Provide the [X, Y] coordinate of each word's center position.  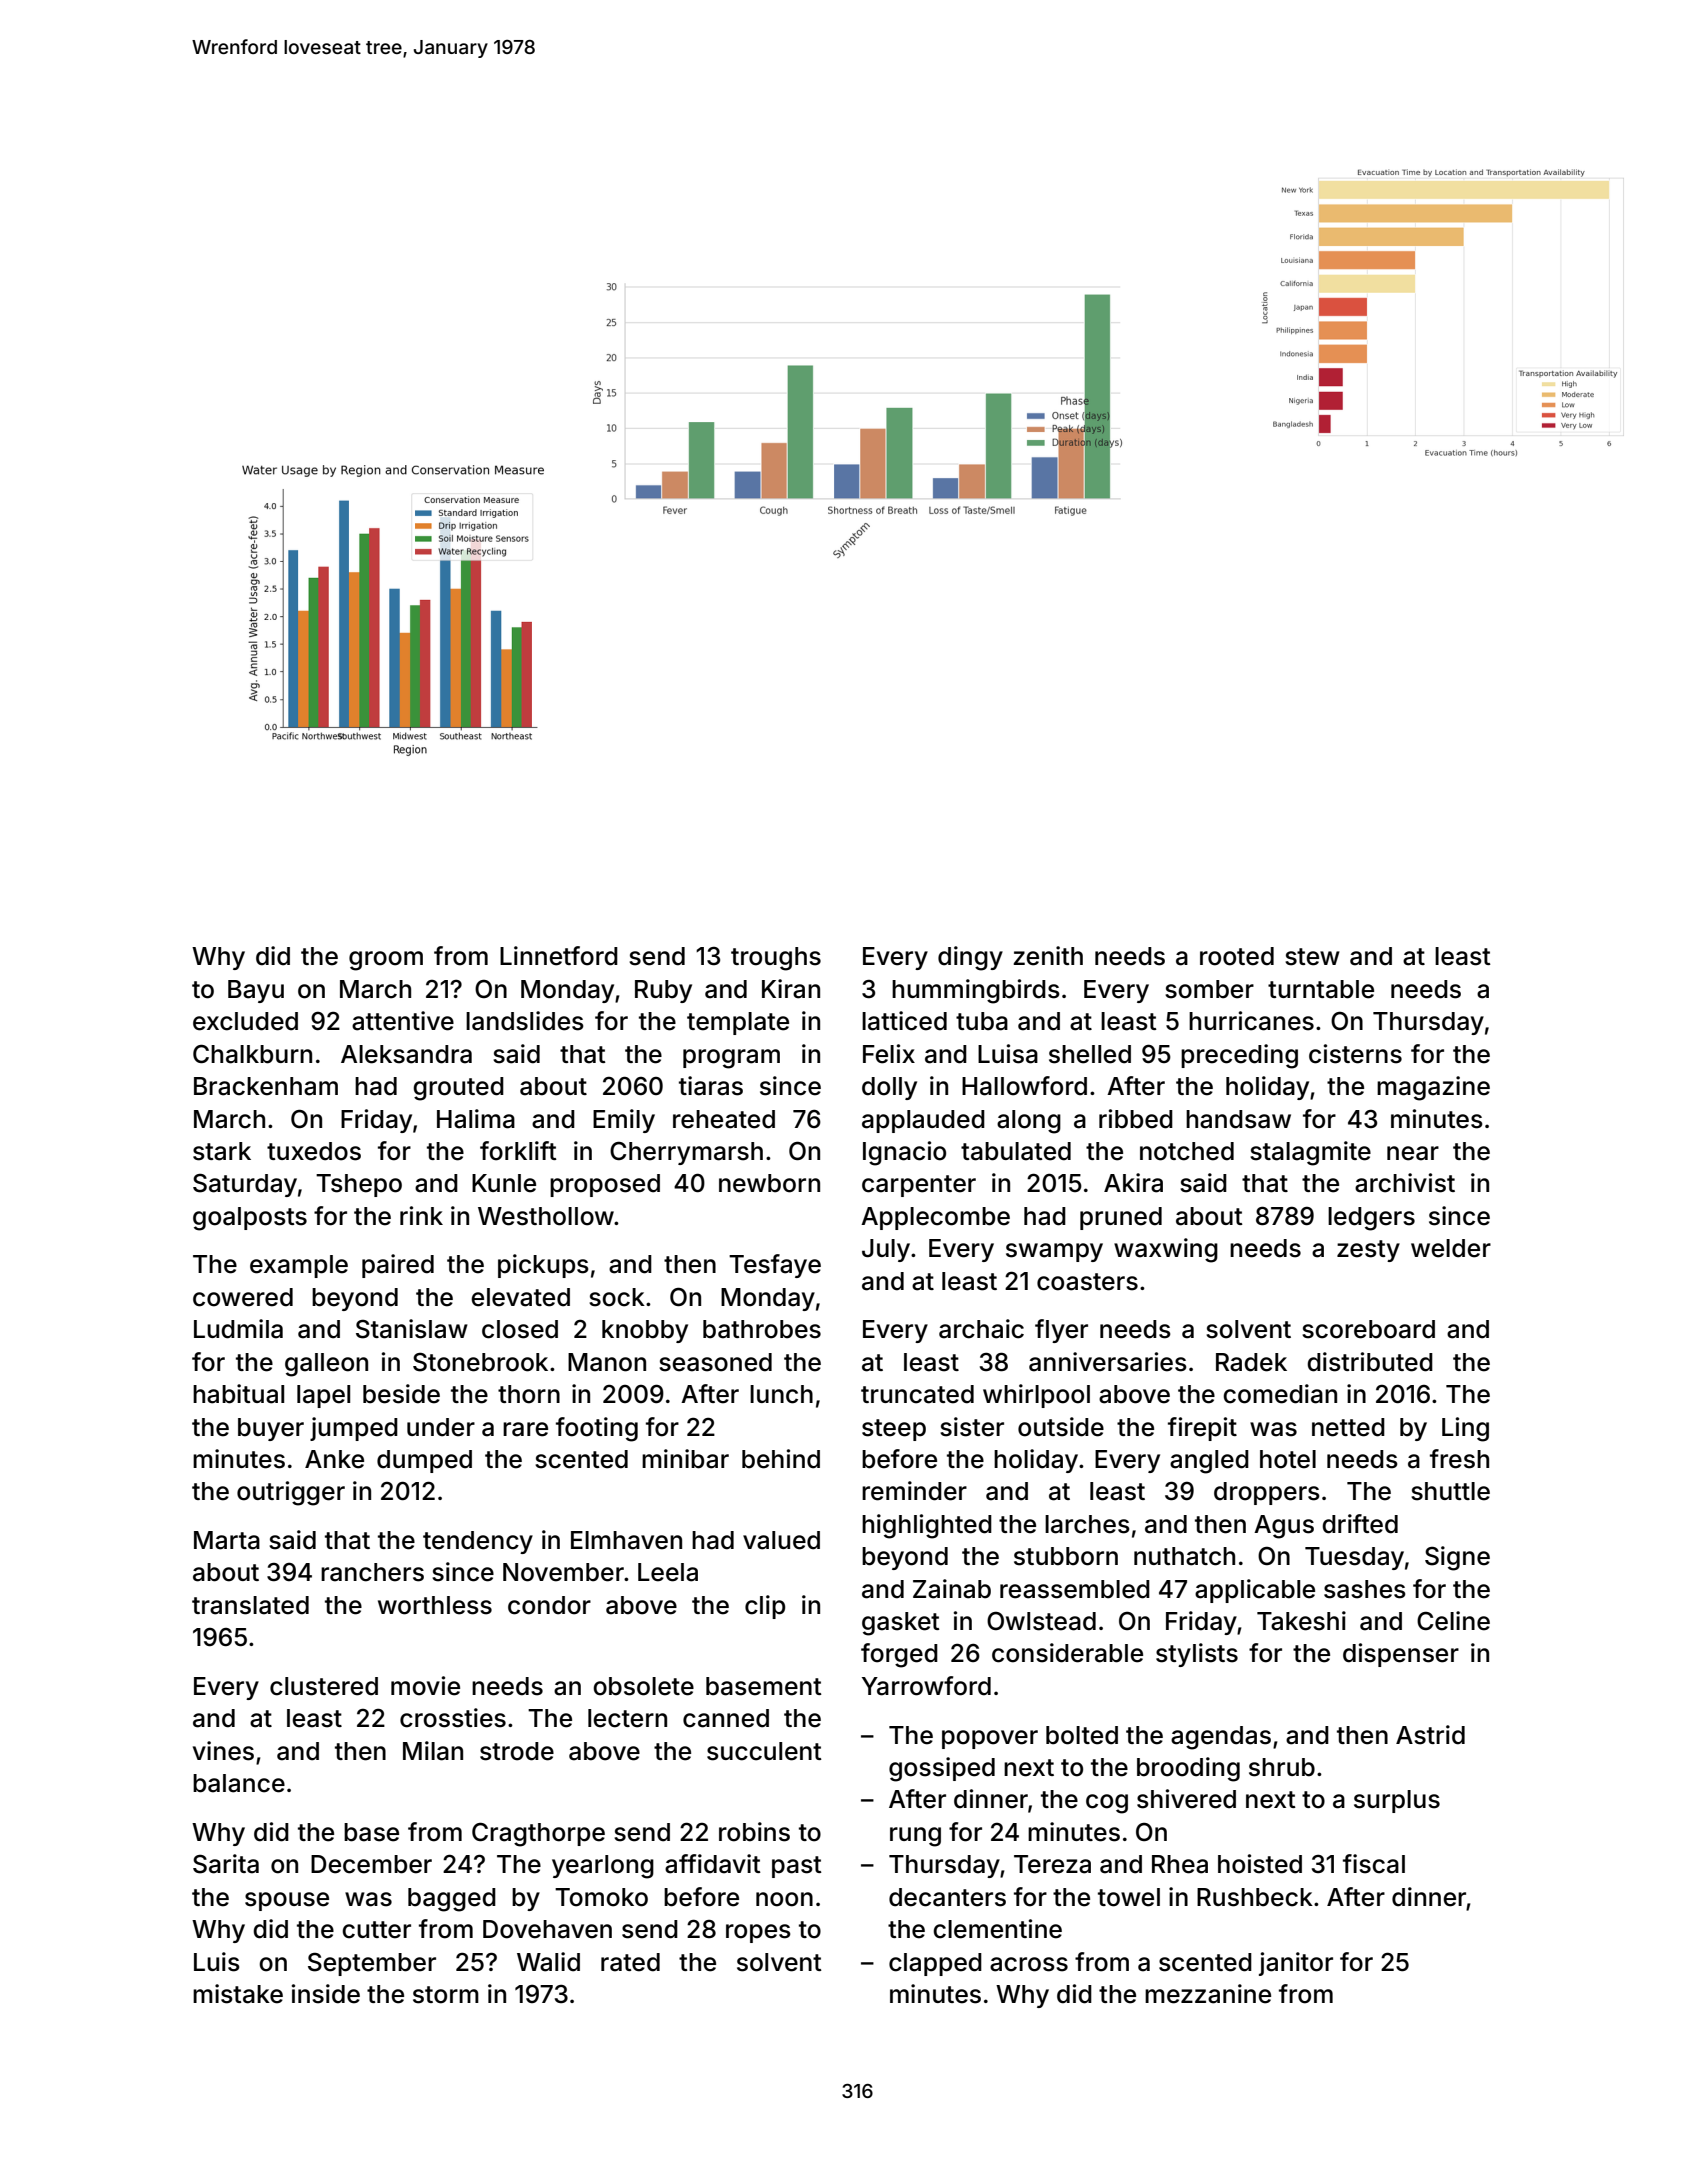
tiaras [711, 1086]
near [1413, 1153]
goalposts [250, 1219]
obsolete [643, 1686]
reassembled [1075, 1589]
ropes [758, 1933]
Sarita [226, 1864]
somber [1209, 989]
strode [517, 1751]
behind [781, 1459]
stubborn [1066, 1556]
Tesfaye [775, 1266]
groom [386, 961]
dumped [424, 1461]
